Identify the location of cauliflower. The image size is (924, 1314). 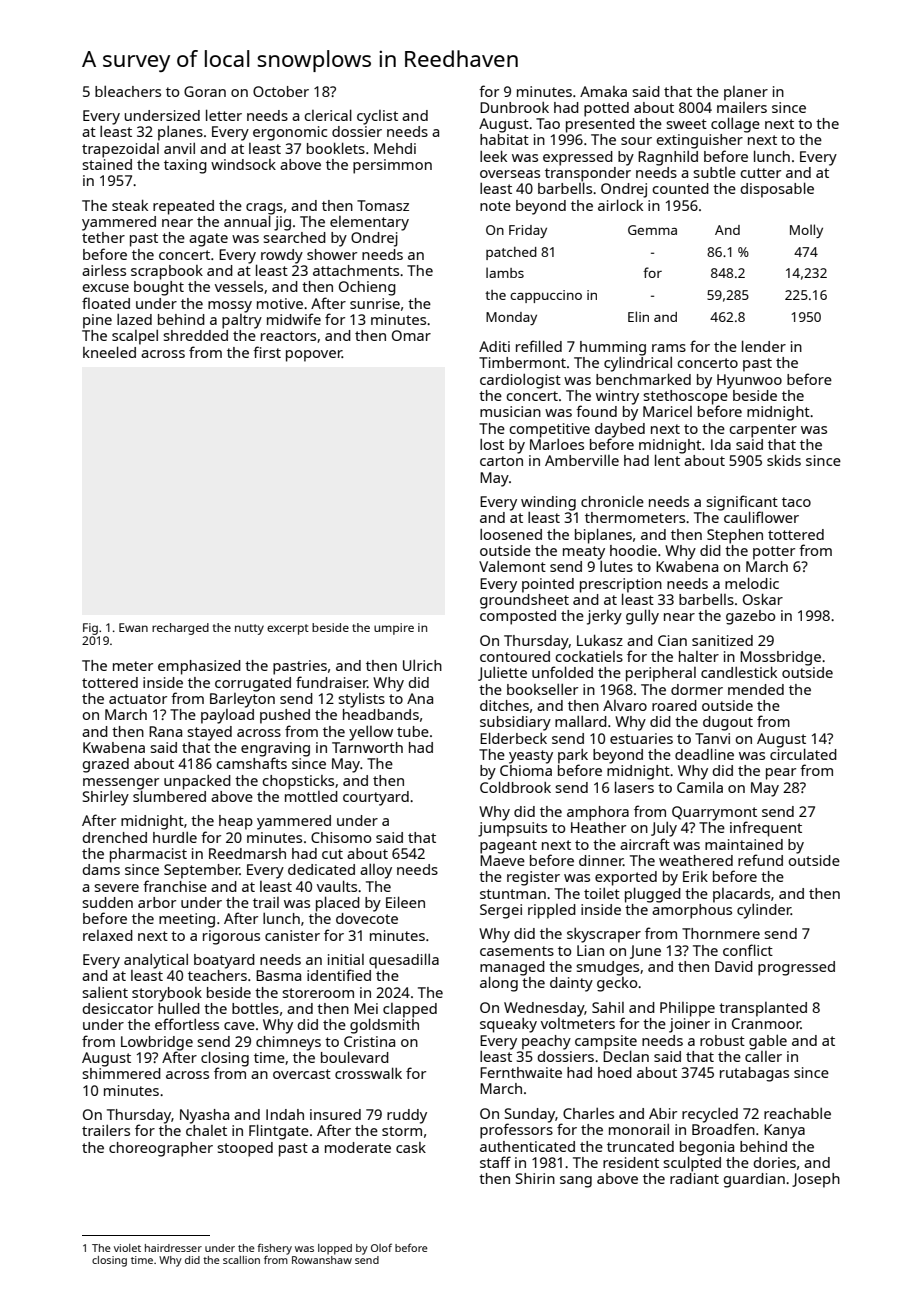
(761, 517).
